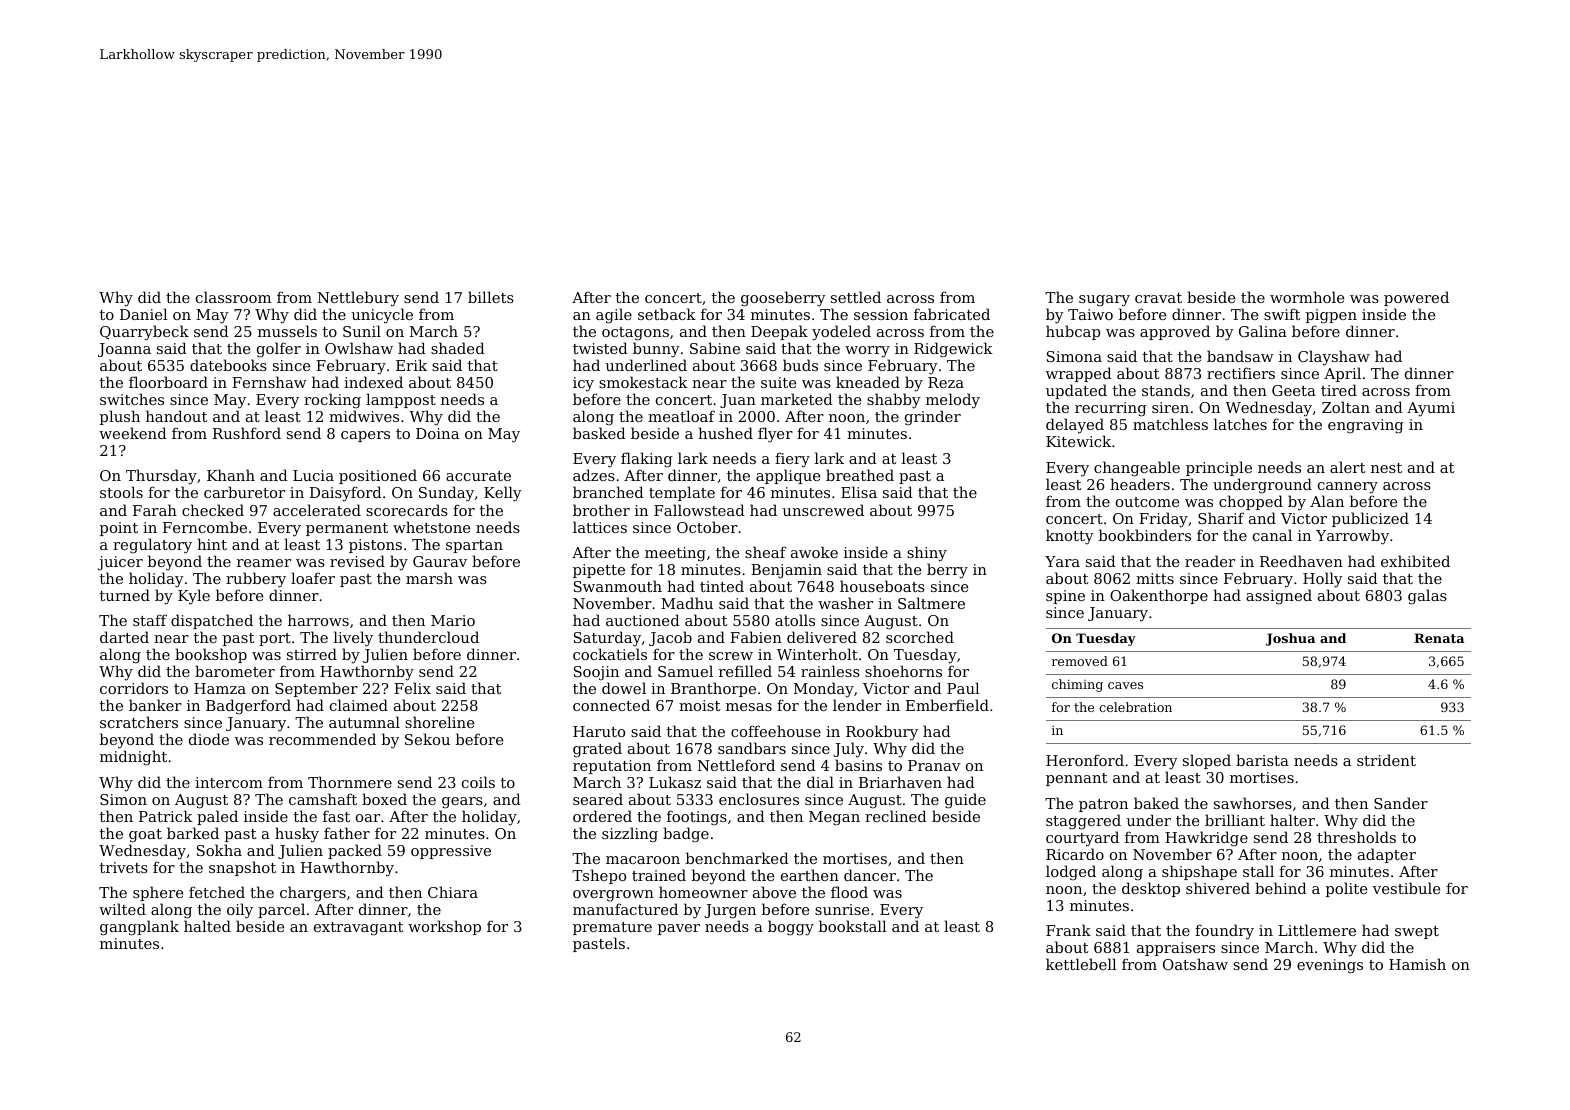  Describe the element at coordinates (1158, 298) in the screenshot. I see `cravat` at that location.
